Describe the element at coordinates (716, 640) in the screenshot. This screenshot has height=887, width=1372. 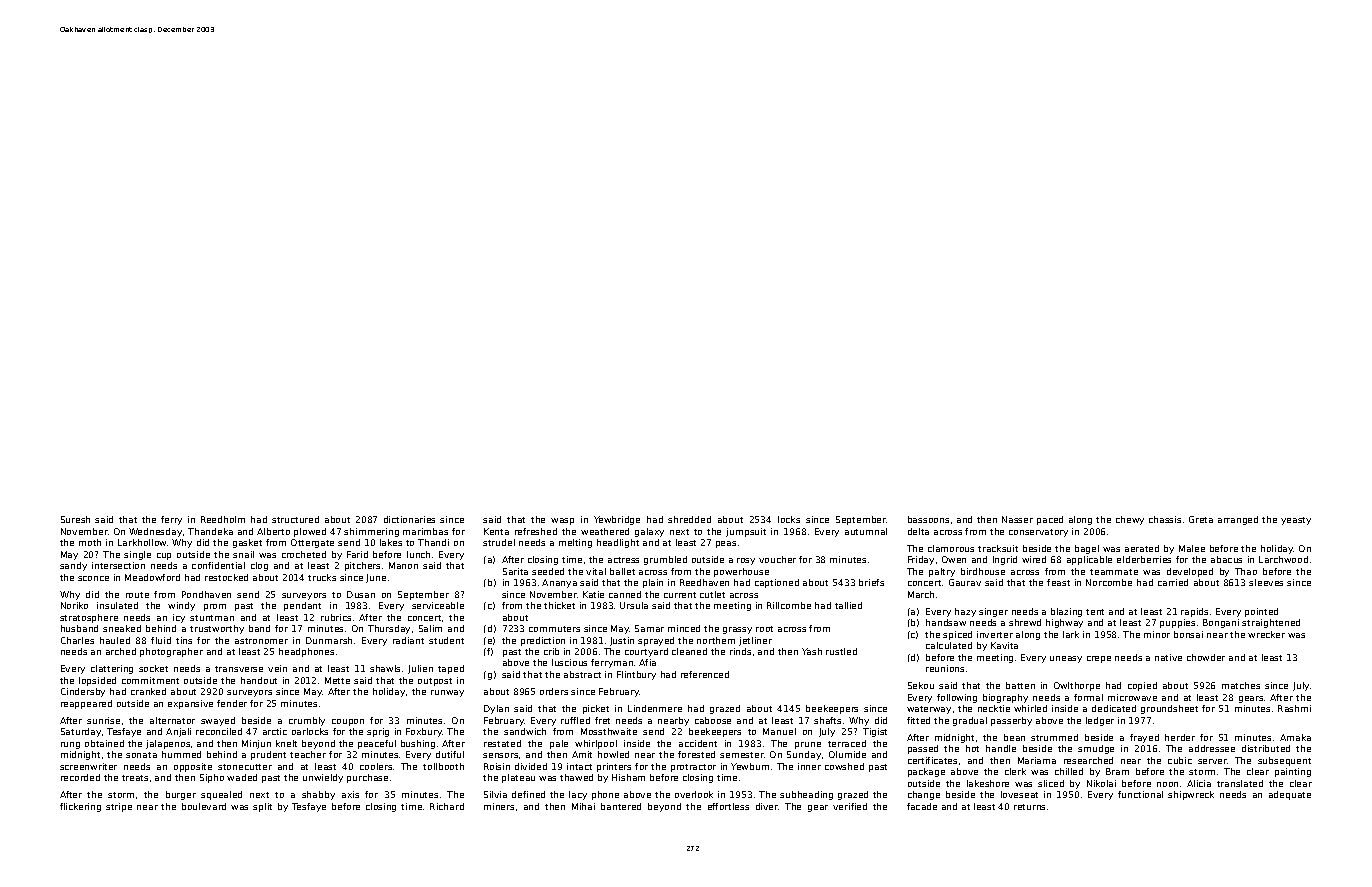
I see `northern` at that location.
